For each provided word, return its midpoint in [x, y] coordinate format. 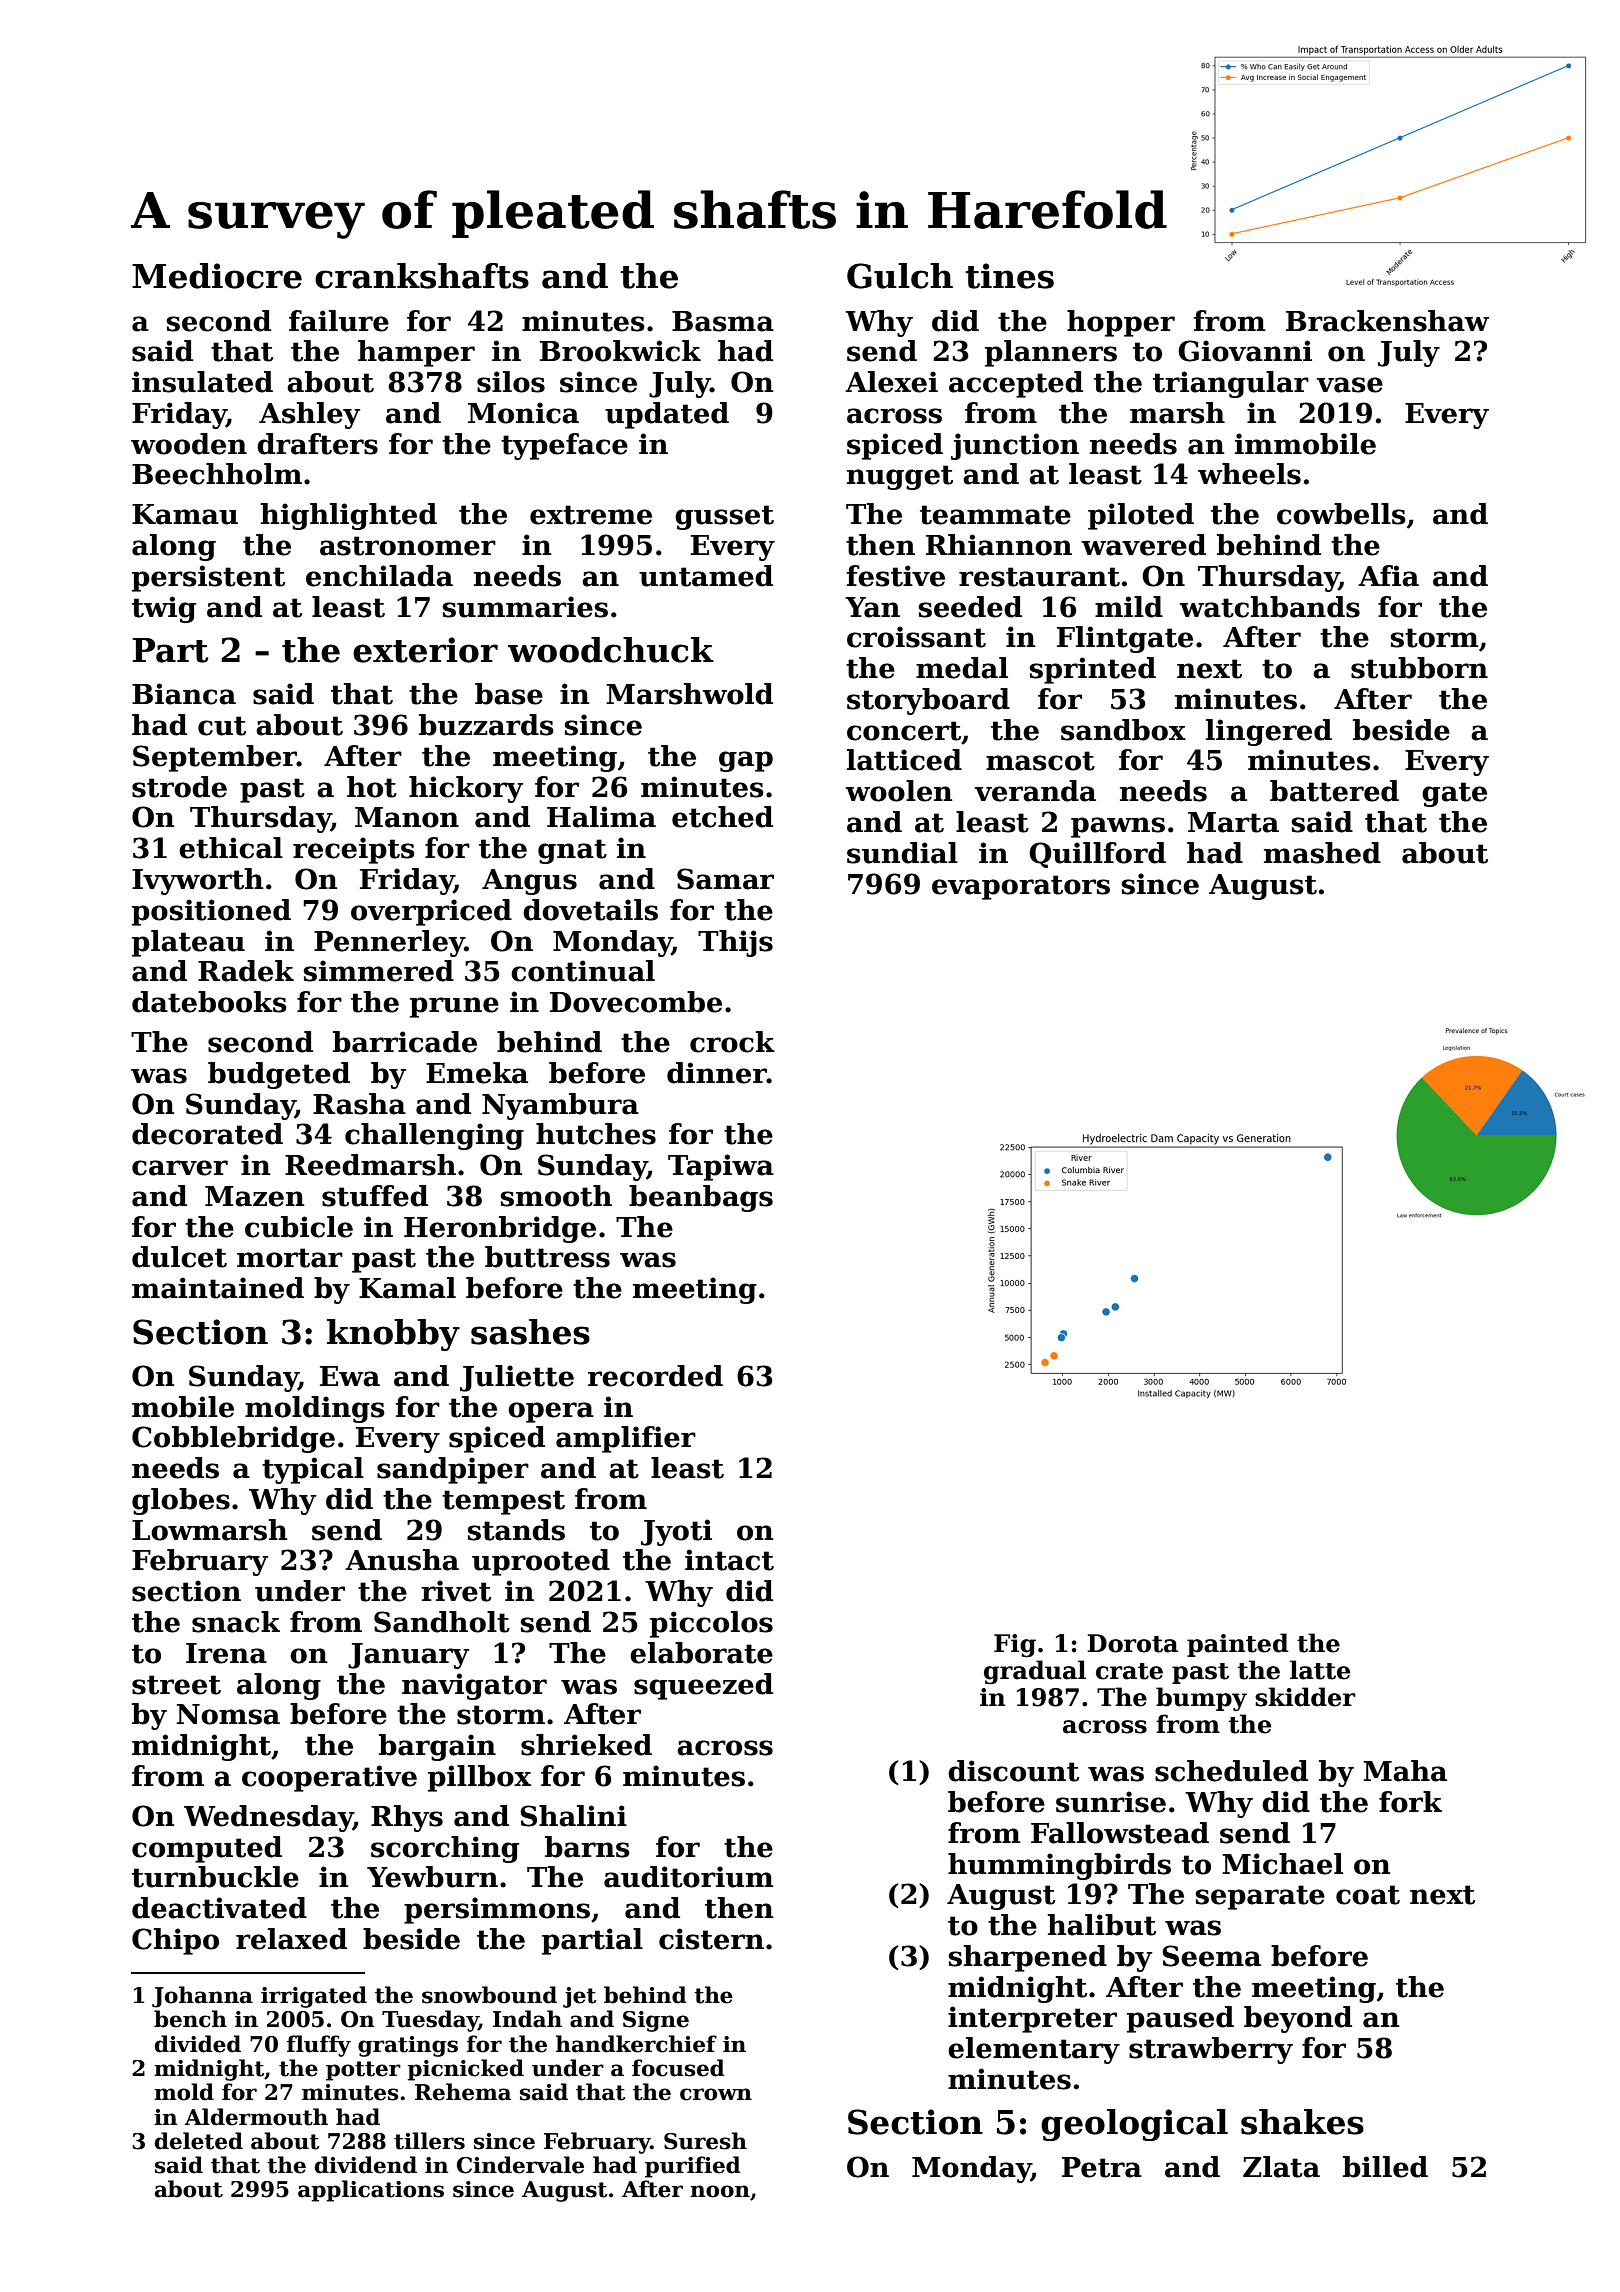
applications [371, 2191]
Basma [723, 321]
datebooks [209, 1002]
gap [746, 761]
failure [339, 321]
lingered [1269, 732]
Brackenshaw [1387, 321]
